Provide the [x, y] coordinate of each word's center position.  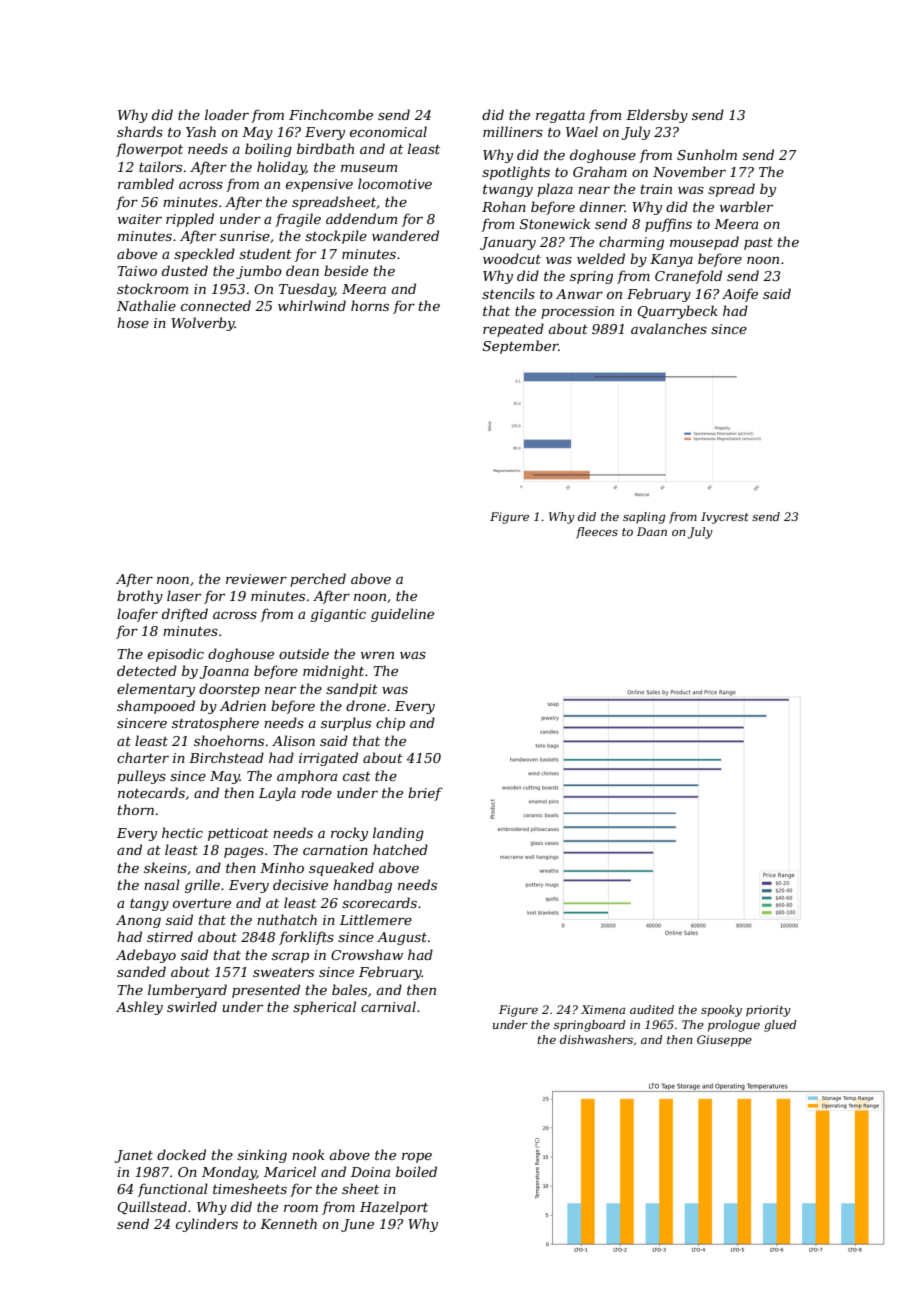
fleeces [597, 533]
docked [181, 1154]
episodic [176, 655]
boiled [416, 1171]
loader [227, 114]
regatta [560, 117]
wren [377, 655]
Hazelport [394, 1208]
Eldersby [657, 116]
